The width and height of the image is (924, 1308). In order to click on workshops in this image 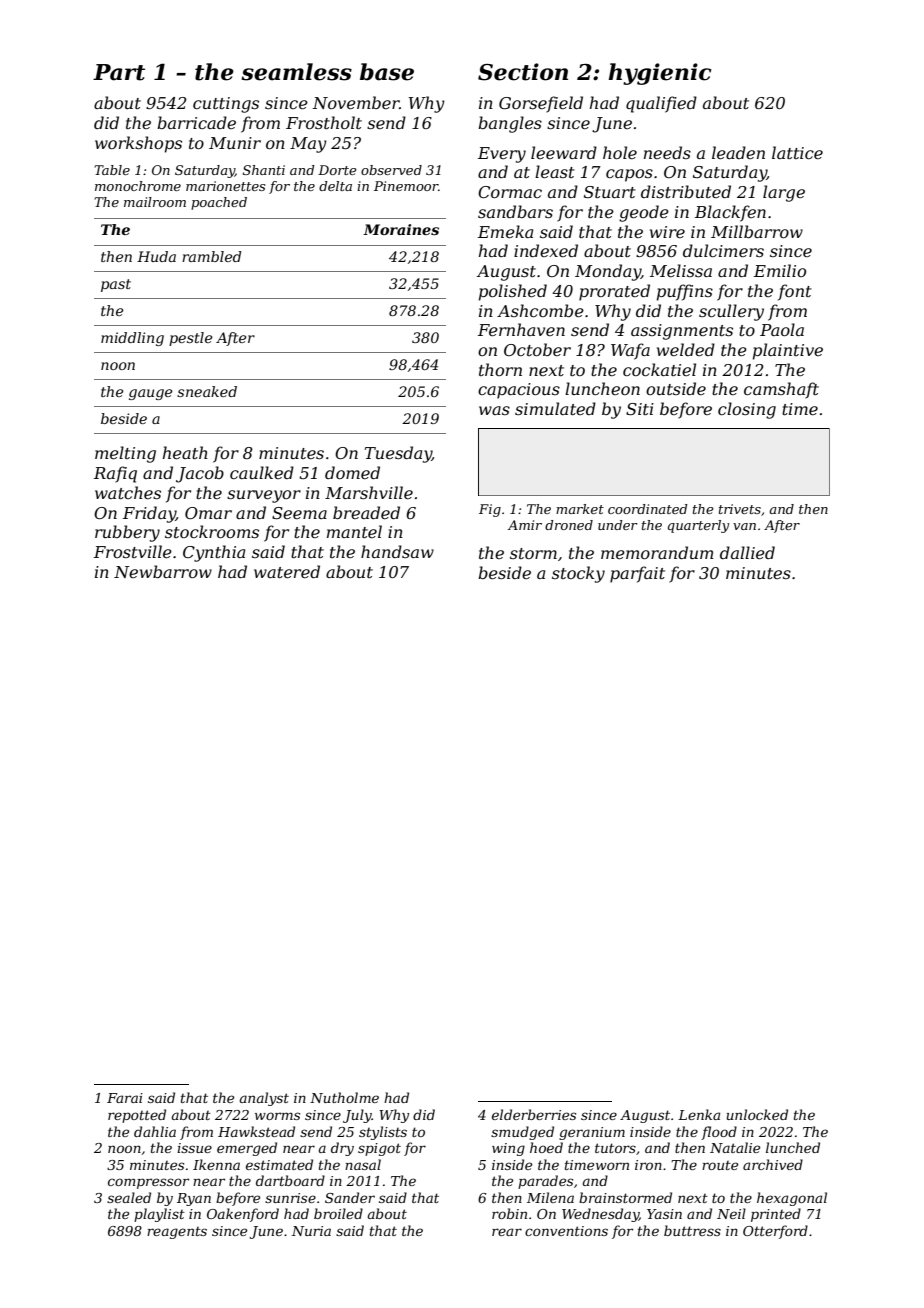, I will do `click(138, 144)`.
